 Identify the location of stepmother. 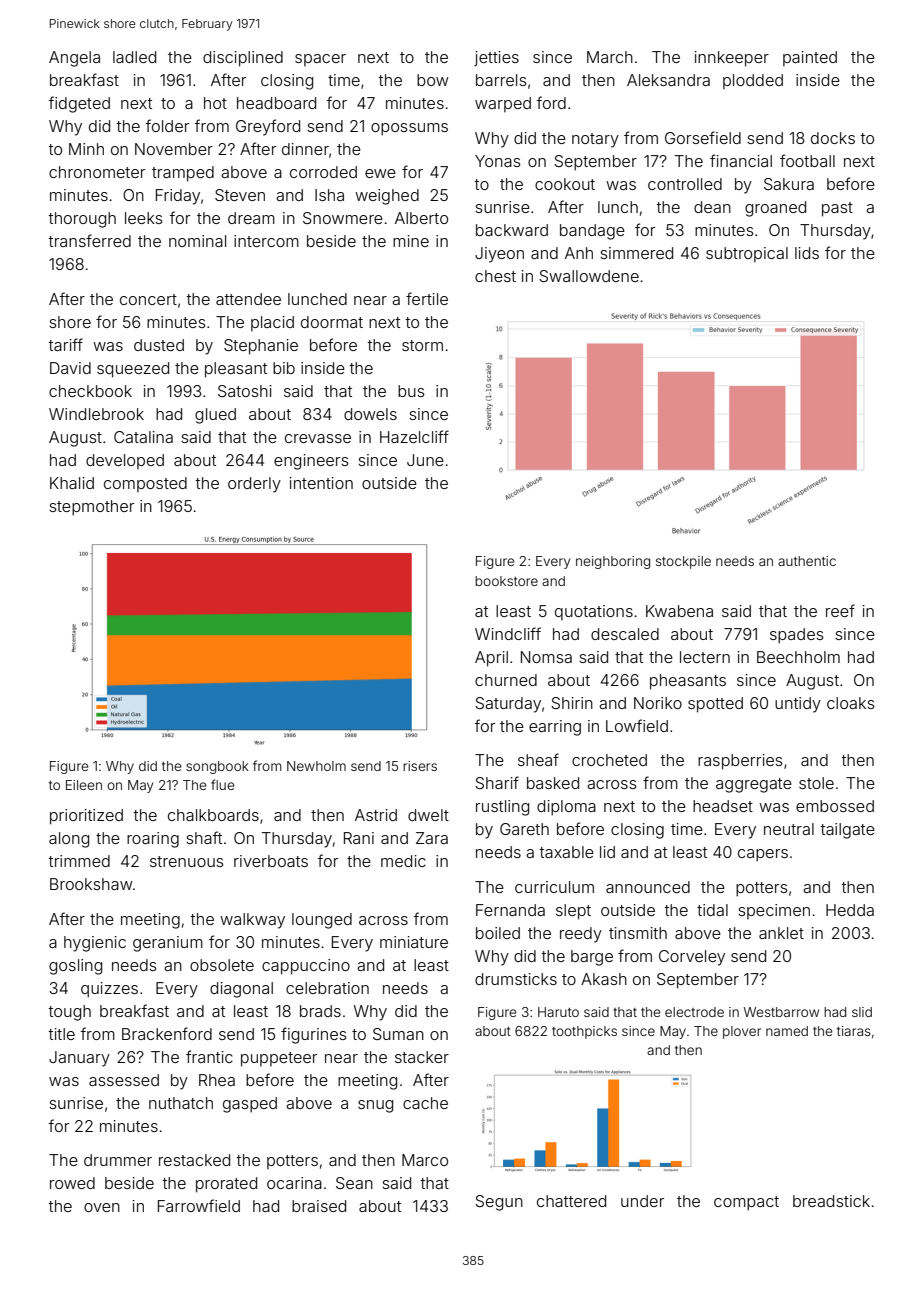
(91, 508).
